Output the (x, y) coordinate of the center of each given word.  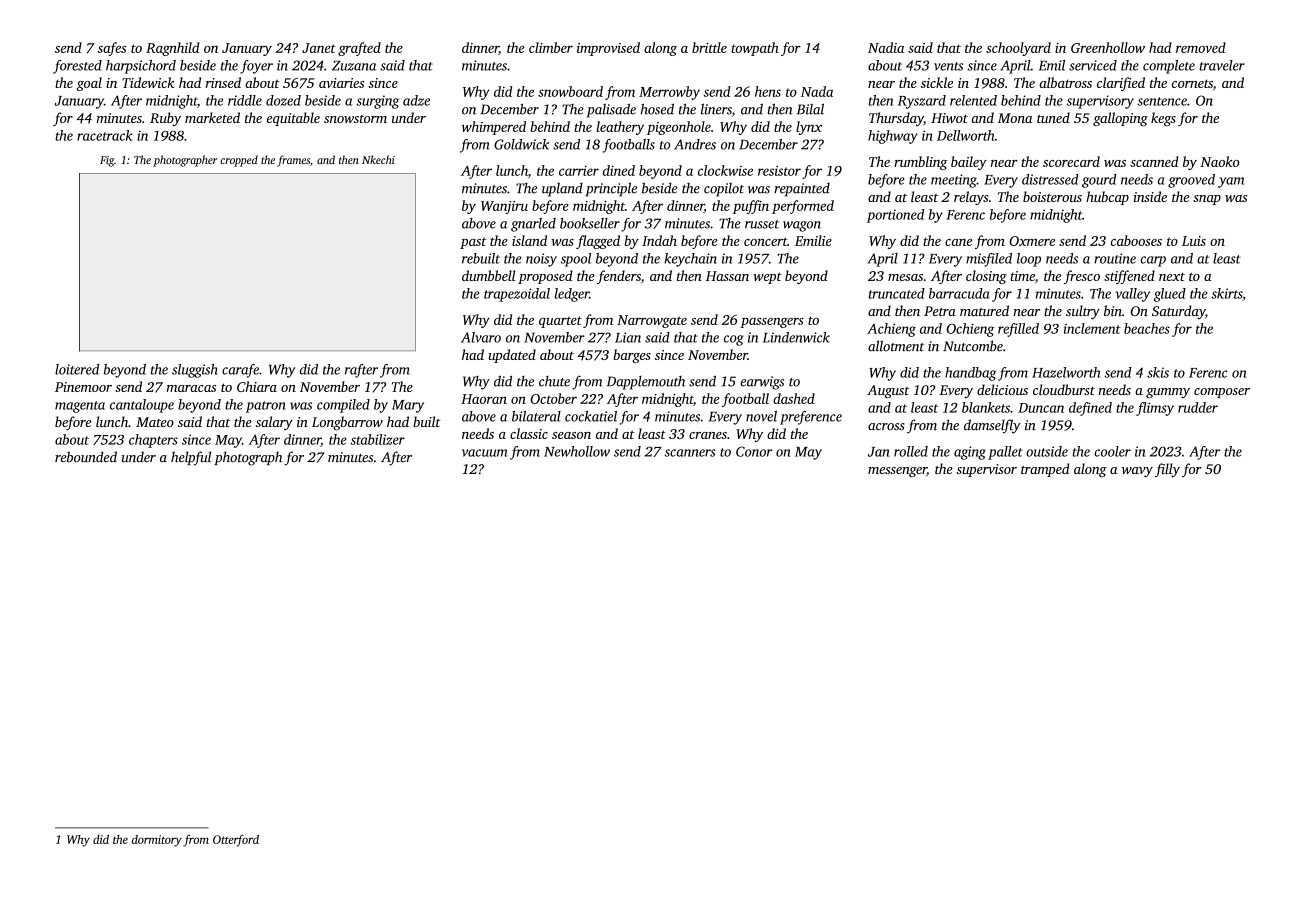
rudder (1198, 407)
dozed (283, 100)
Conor (754, 451)
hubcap (1107, 198)
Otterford (236, 840)
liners (716, 109)
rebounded (86, 457)
